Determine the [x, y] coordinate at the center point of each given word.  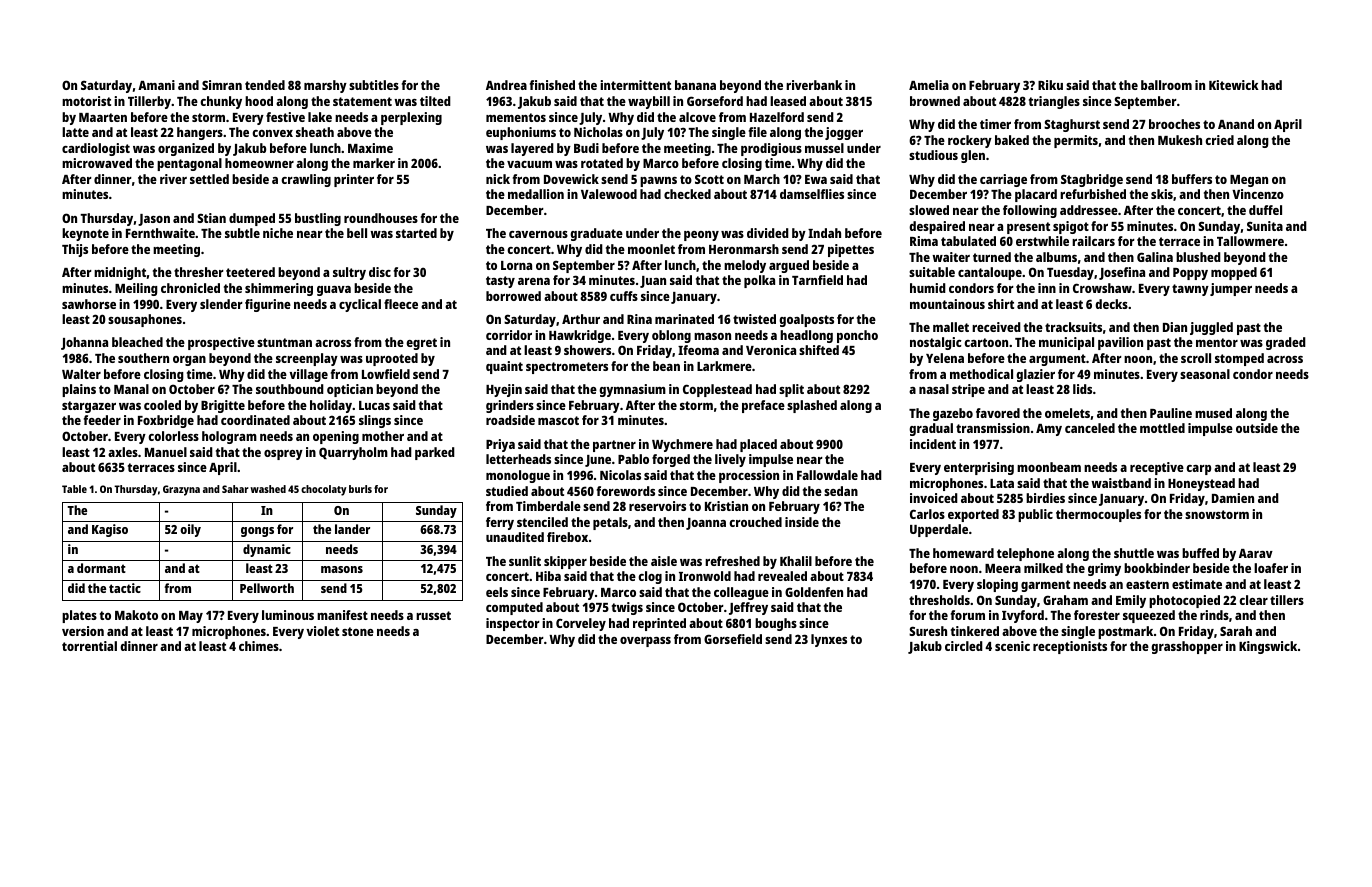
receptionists [1070, 647]
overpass [645, 642]
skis [1162, 194]
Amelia [929, 85]
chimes [259, 646]
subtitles [374, 85]
